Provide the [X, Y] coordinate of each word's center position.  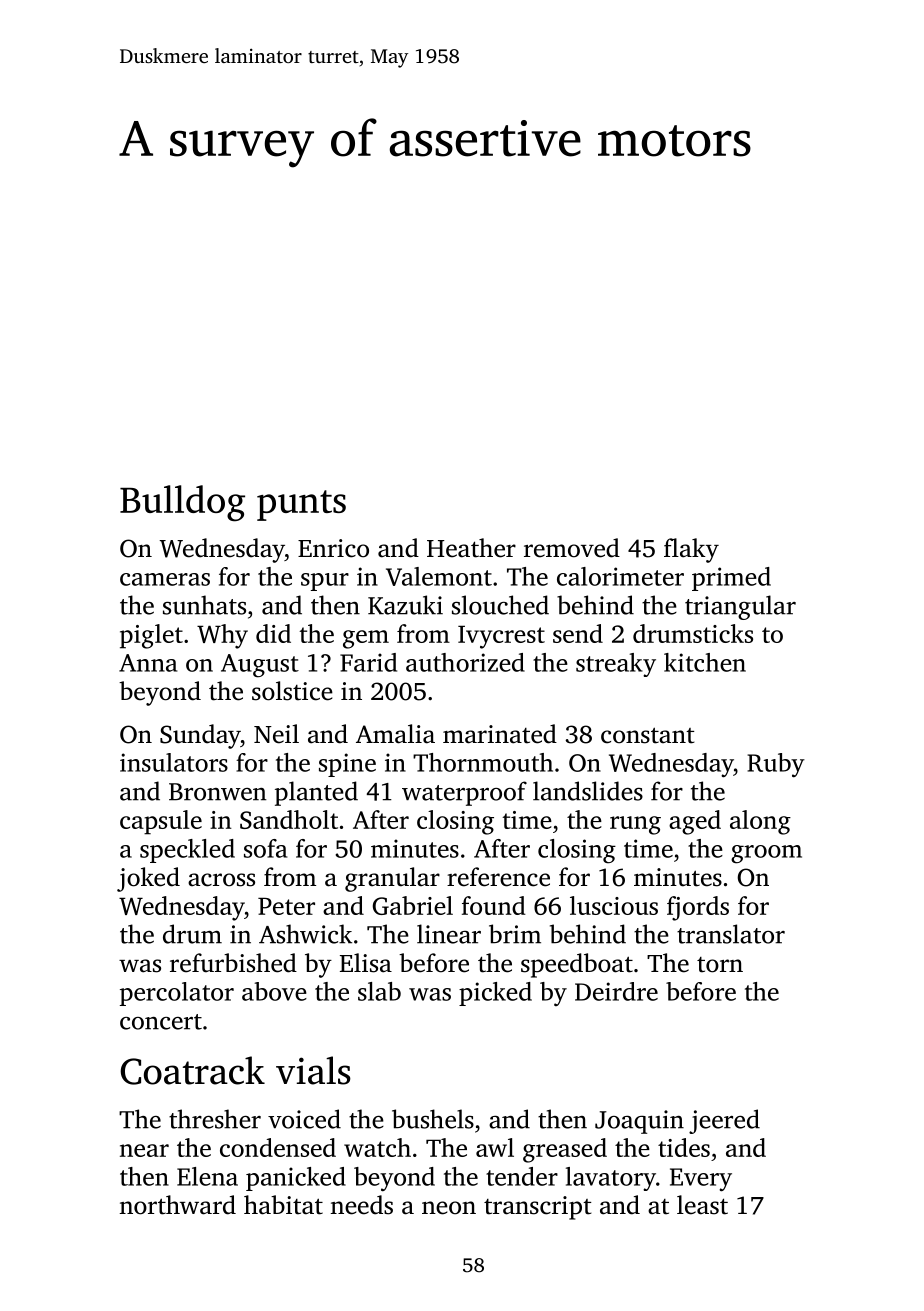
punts [301, 505]
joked [148, 879]
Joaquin [639, 1122]
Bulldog [182, 503]
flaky [691, 550]
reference [498, 877]
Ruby [776, 765]
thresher [215, 1119]
